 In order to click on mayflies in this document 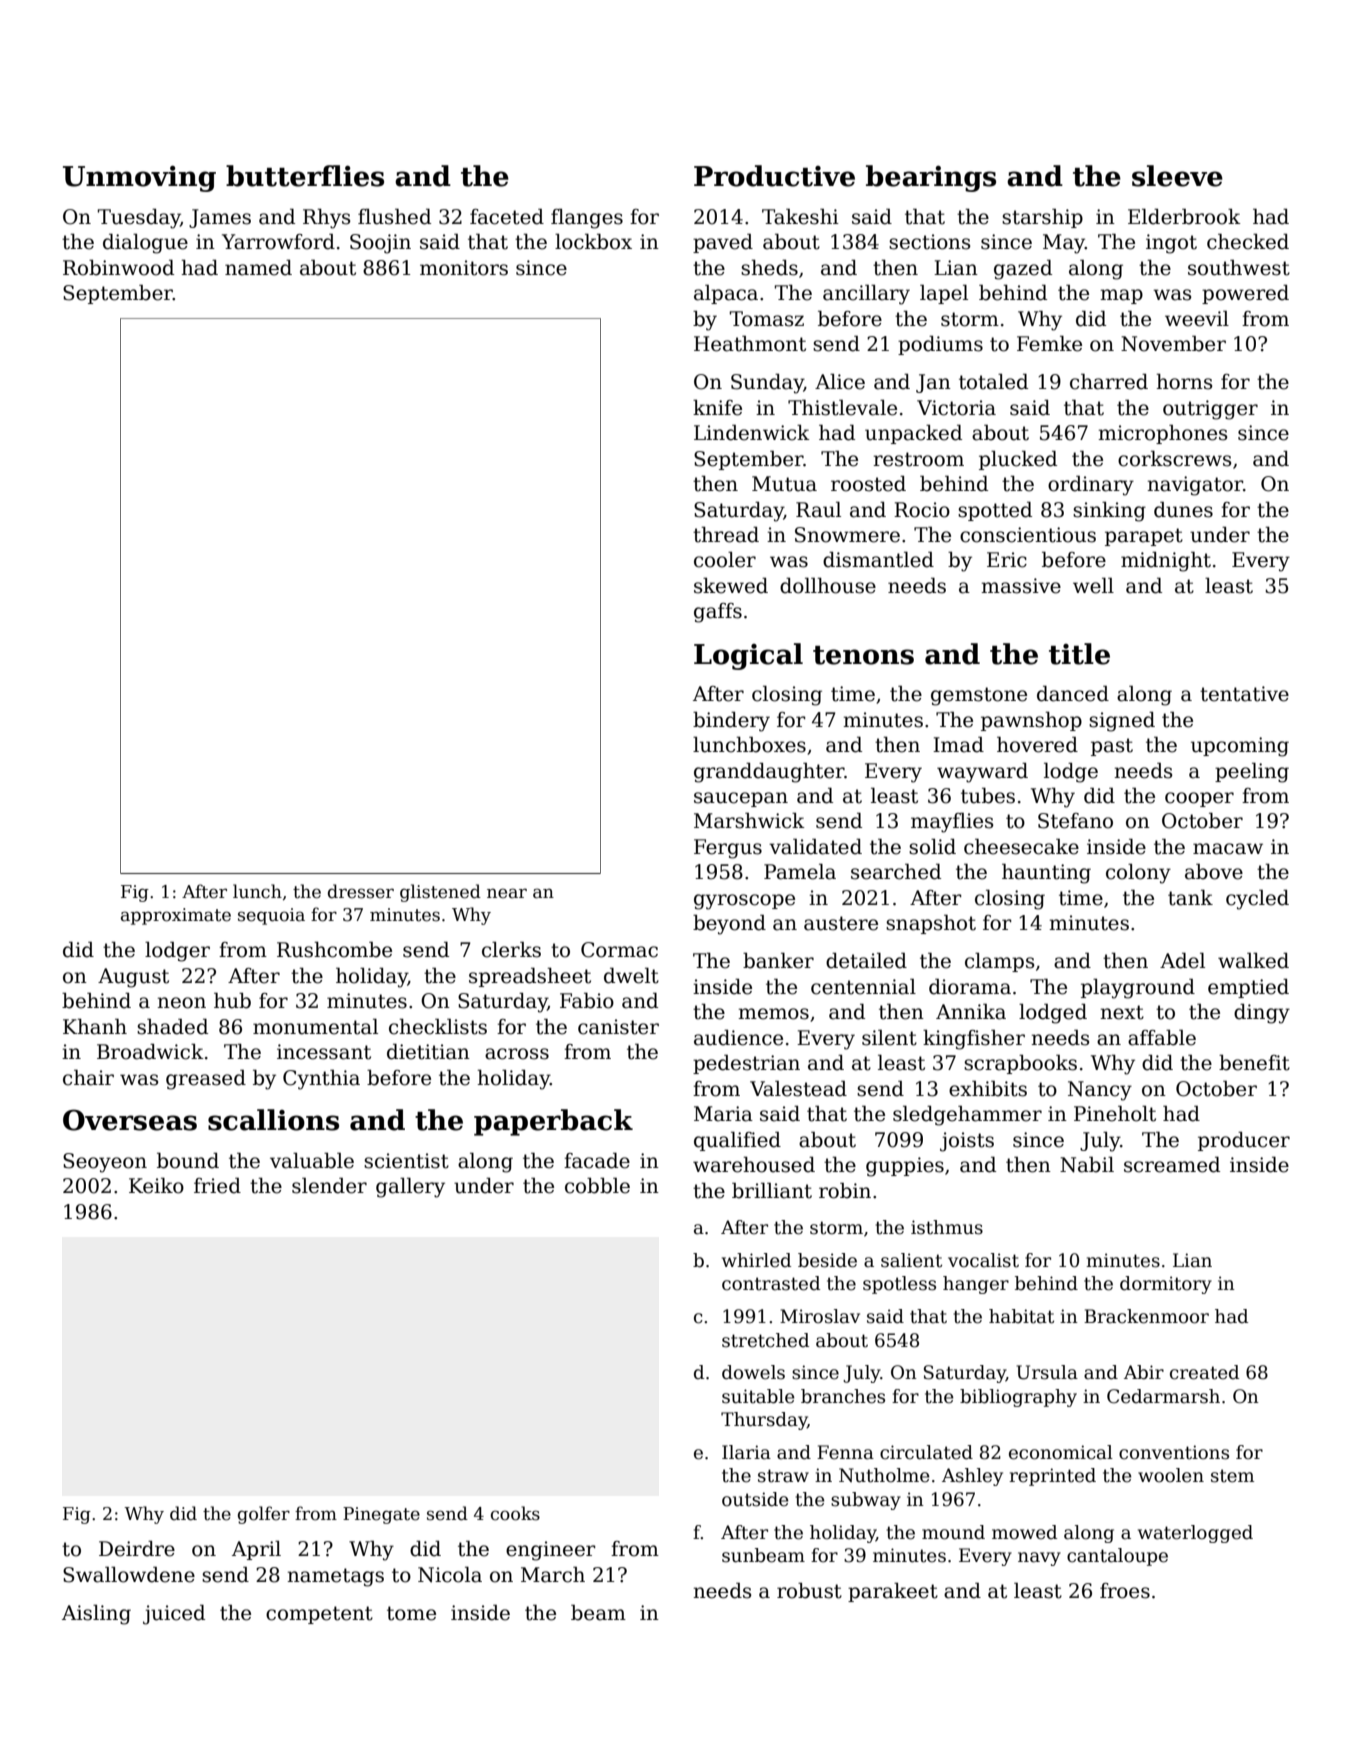, I will do `click(952, 822)`.
